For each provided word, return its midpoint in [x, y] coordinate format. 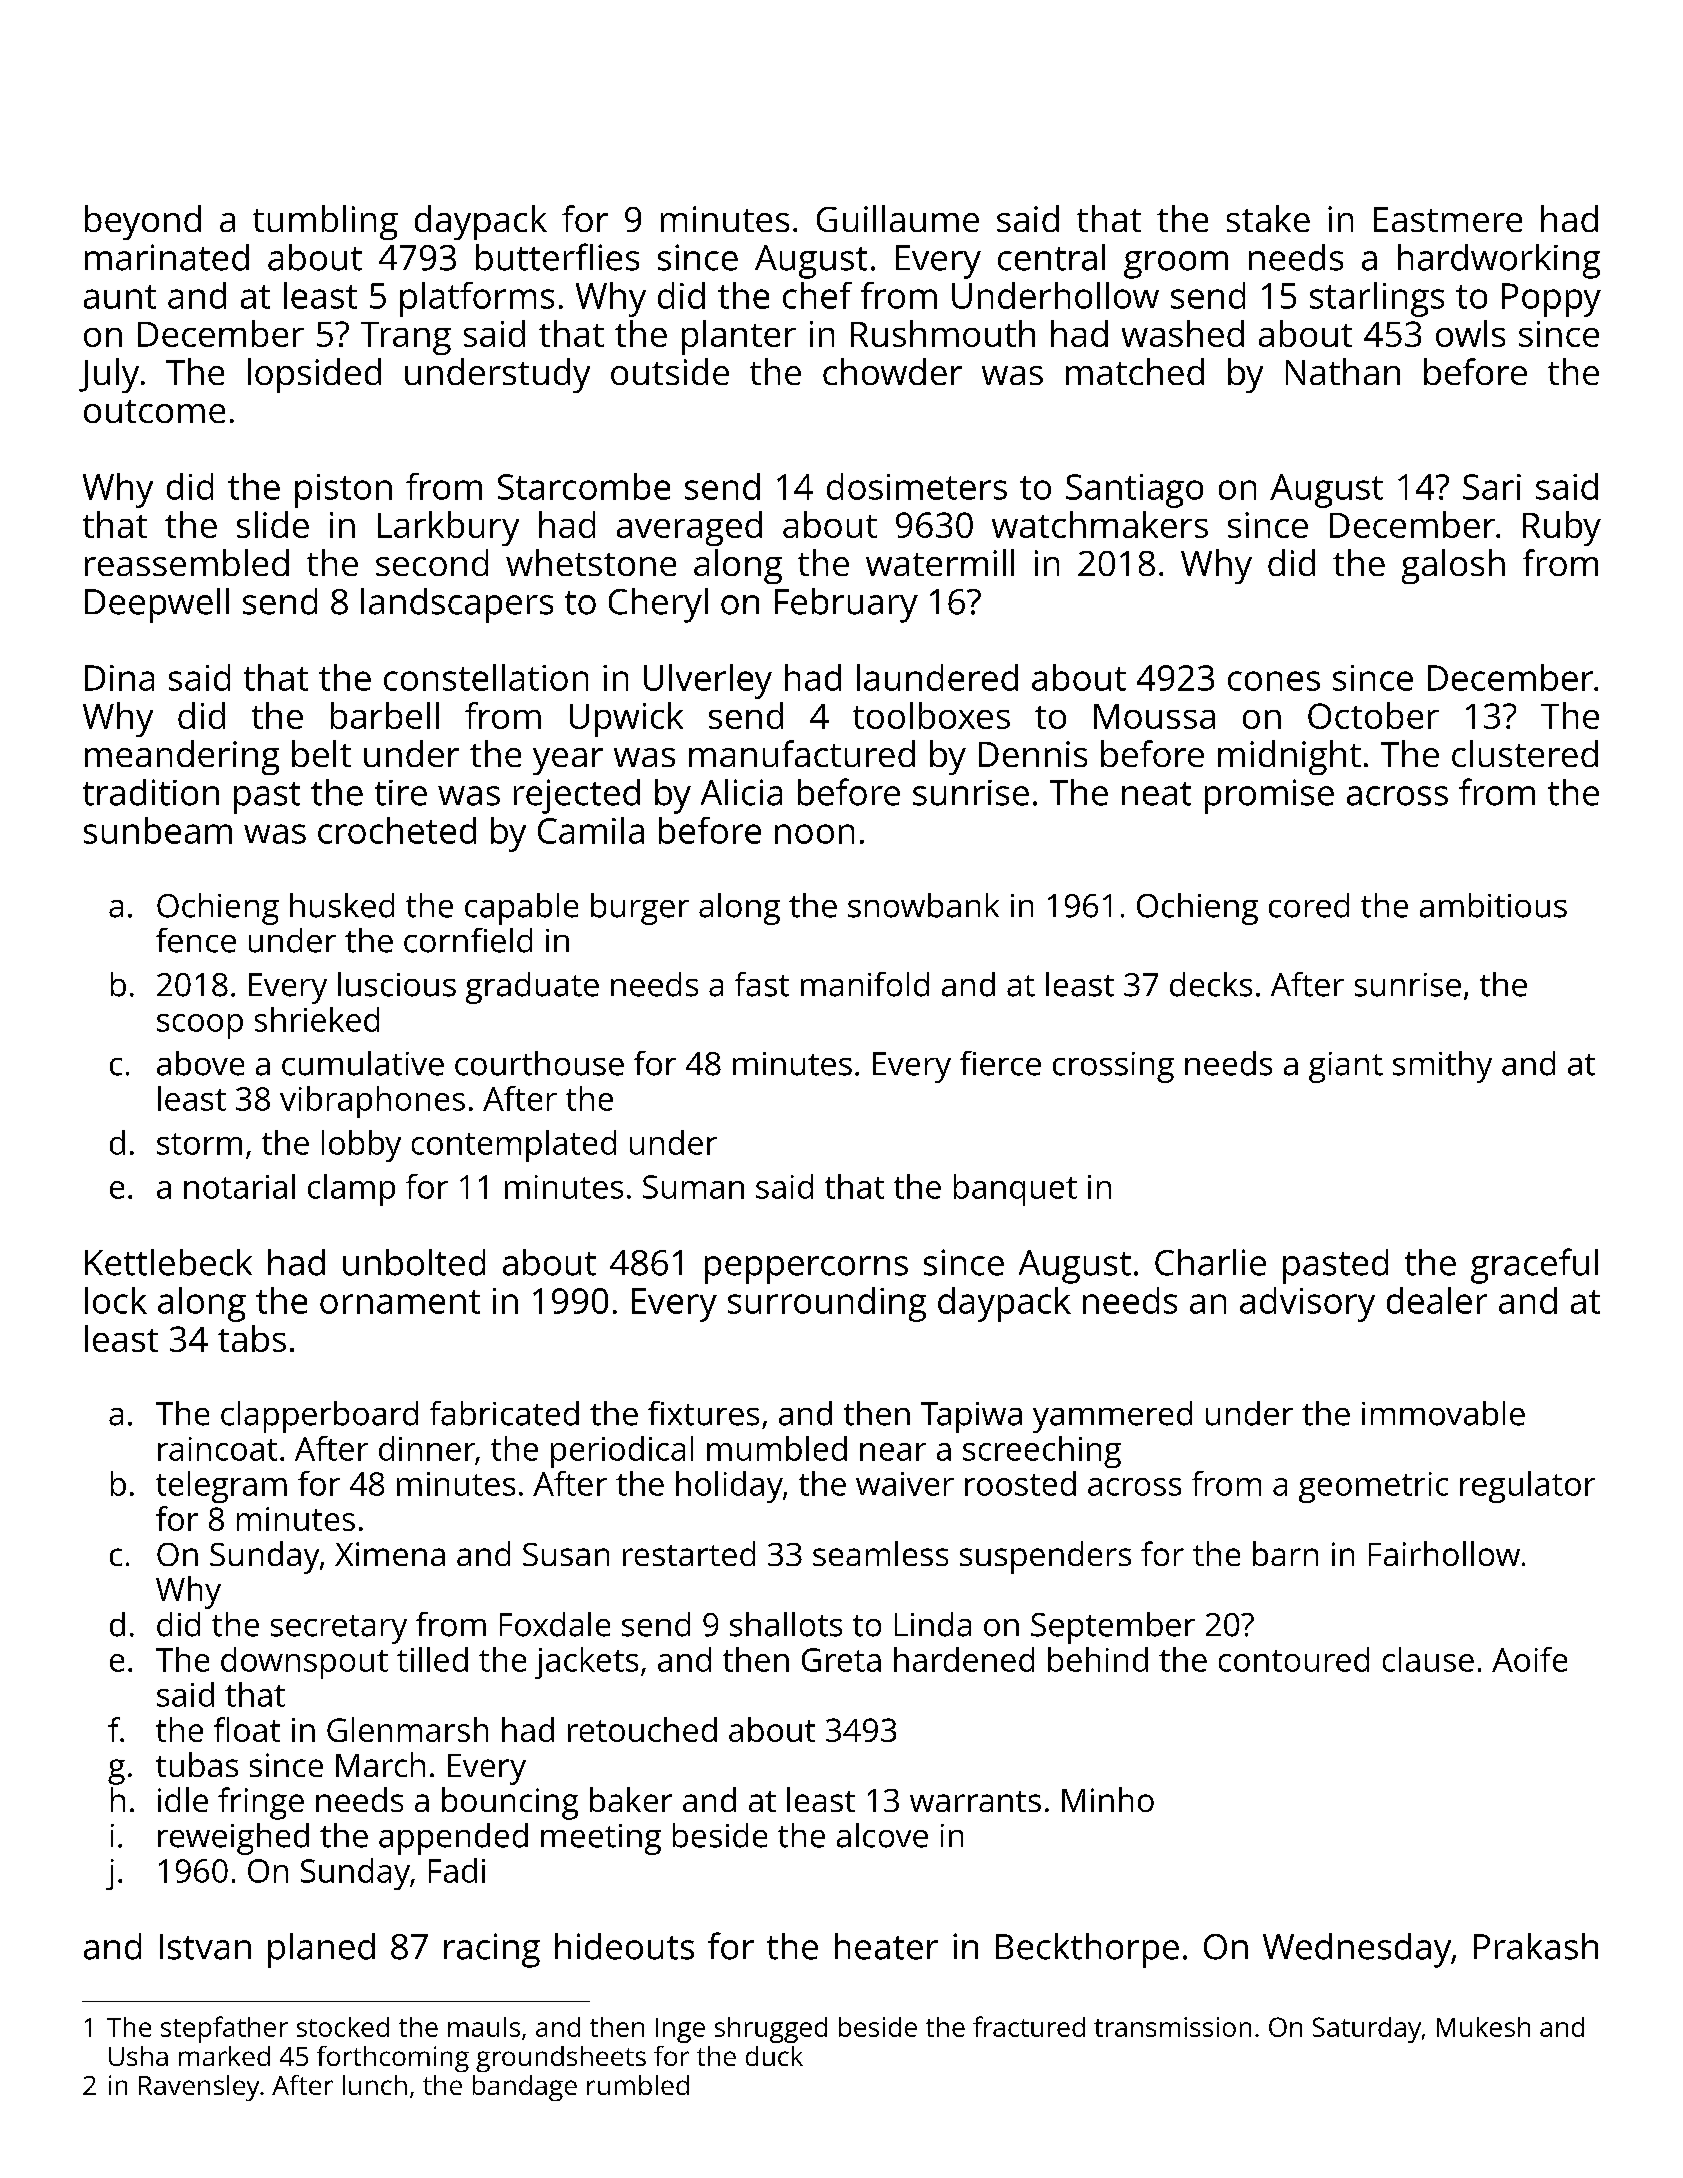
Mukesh [1483, 2027]
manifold [865, 984]
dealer [1437, 1300]
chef [817, 295]
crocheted [397, 830]
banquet [1015, 1190]
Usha [138, 2056]
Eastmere [1448, 219]
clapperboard [319, 1417]
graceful [1534, 1266]
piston [343, 491]
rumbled [638, 2085]
